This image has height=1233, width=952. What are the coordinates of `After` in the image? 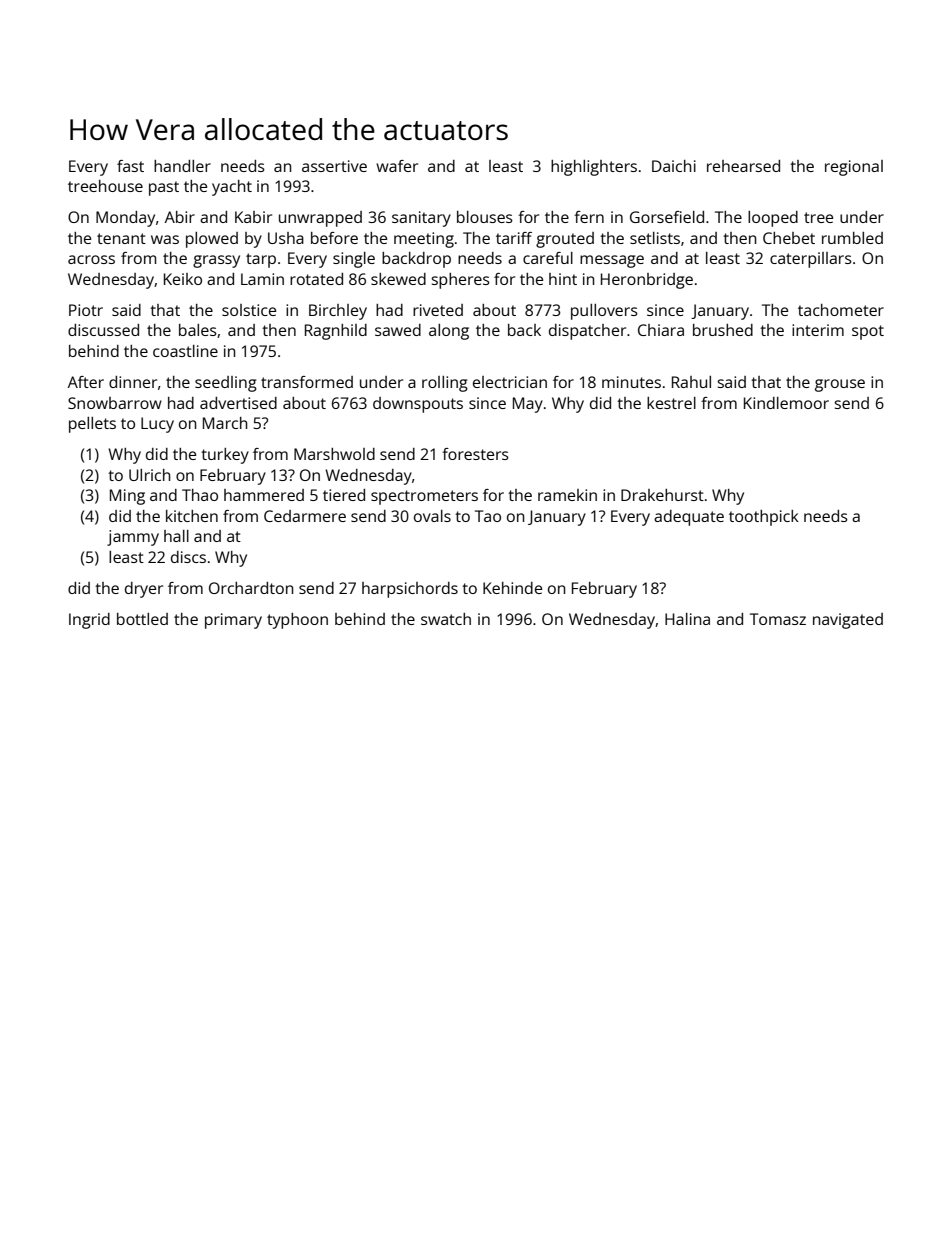 It's located at (86, 382).
